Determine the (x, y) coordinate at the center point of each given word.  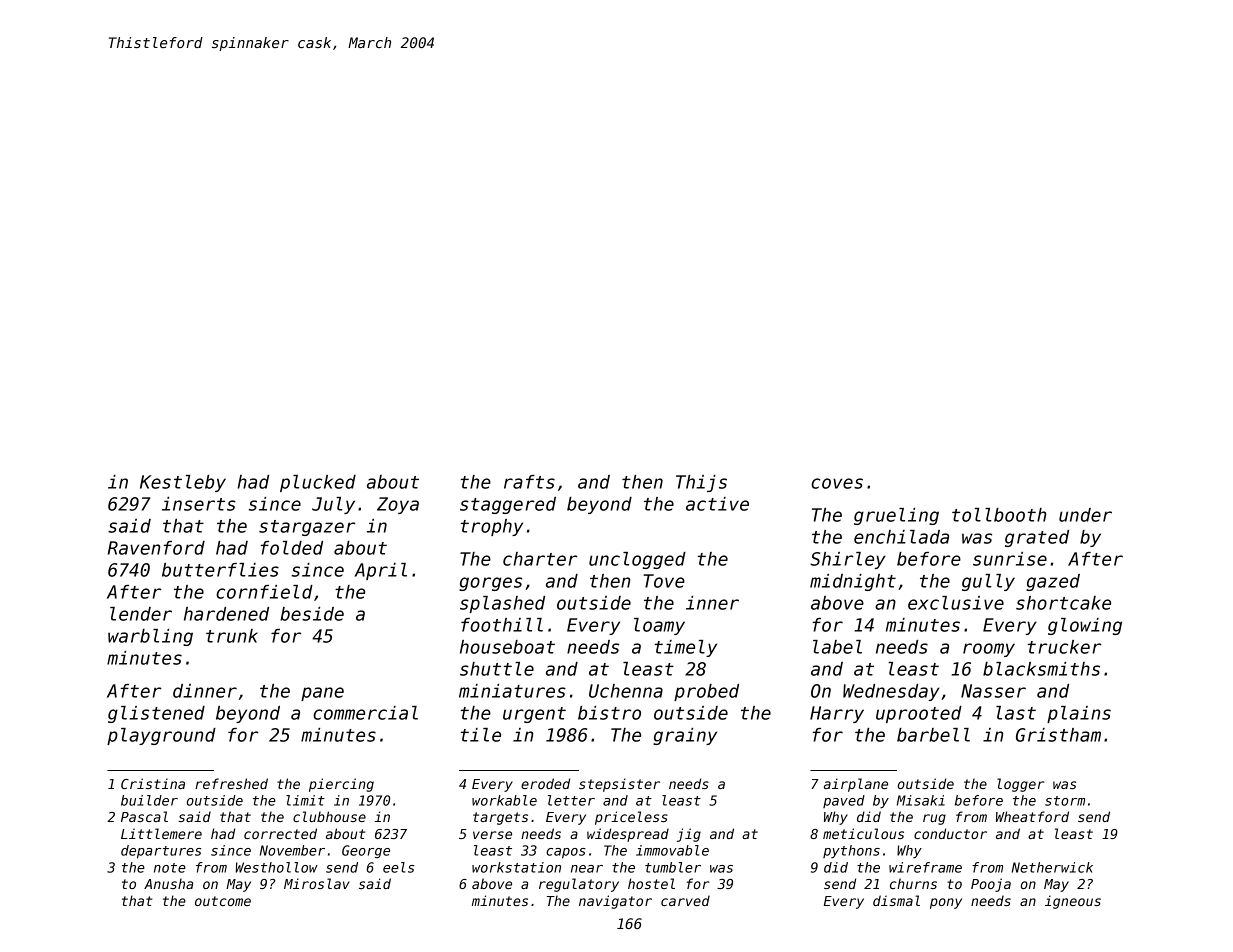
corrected (280, 833)
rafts (529, 482)
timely (686, 648)
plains (1079, 714)
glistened (156, 714)
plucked (318, 483)
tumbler (673, 867)
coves (837, 483)
